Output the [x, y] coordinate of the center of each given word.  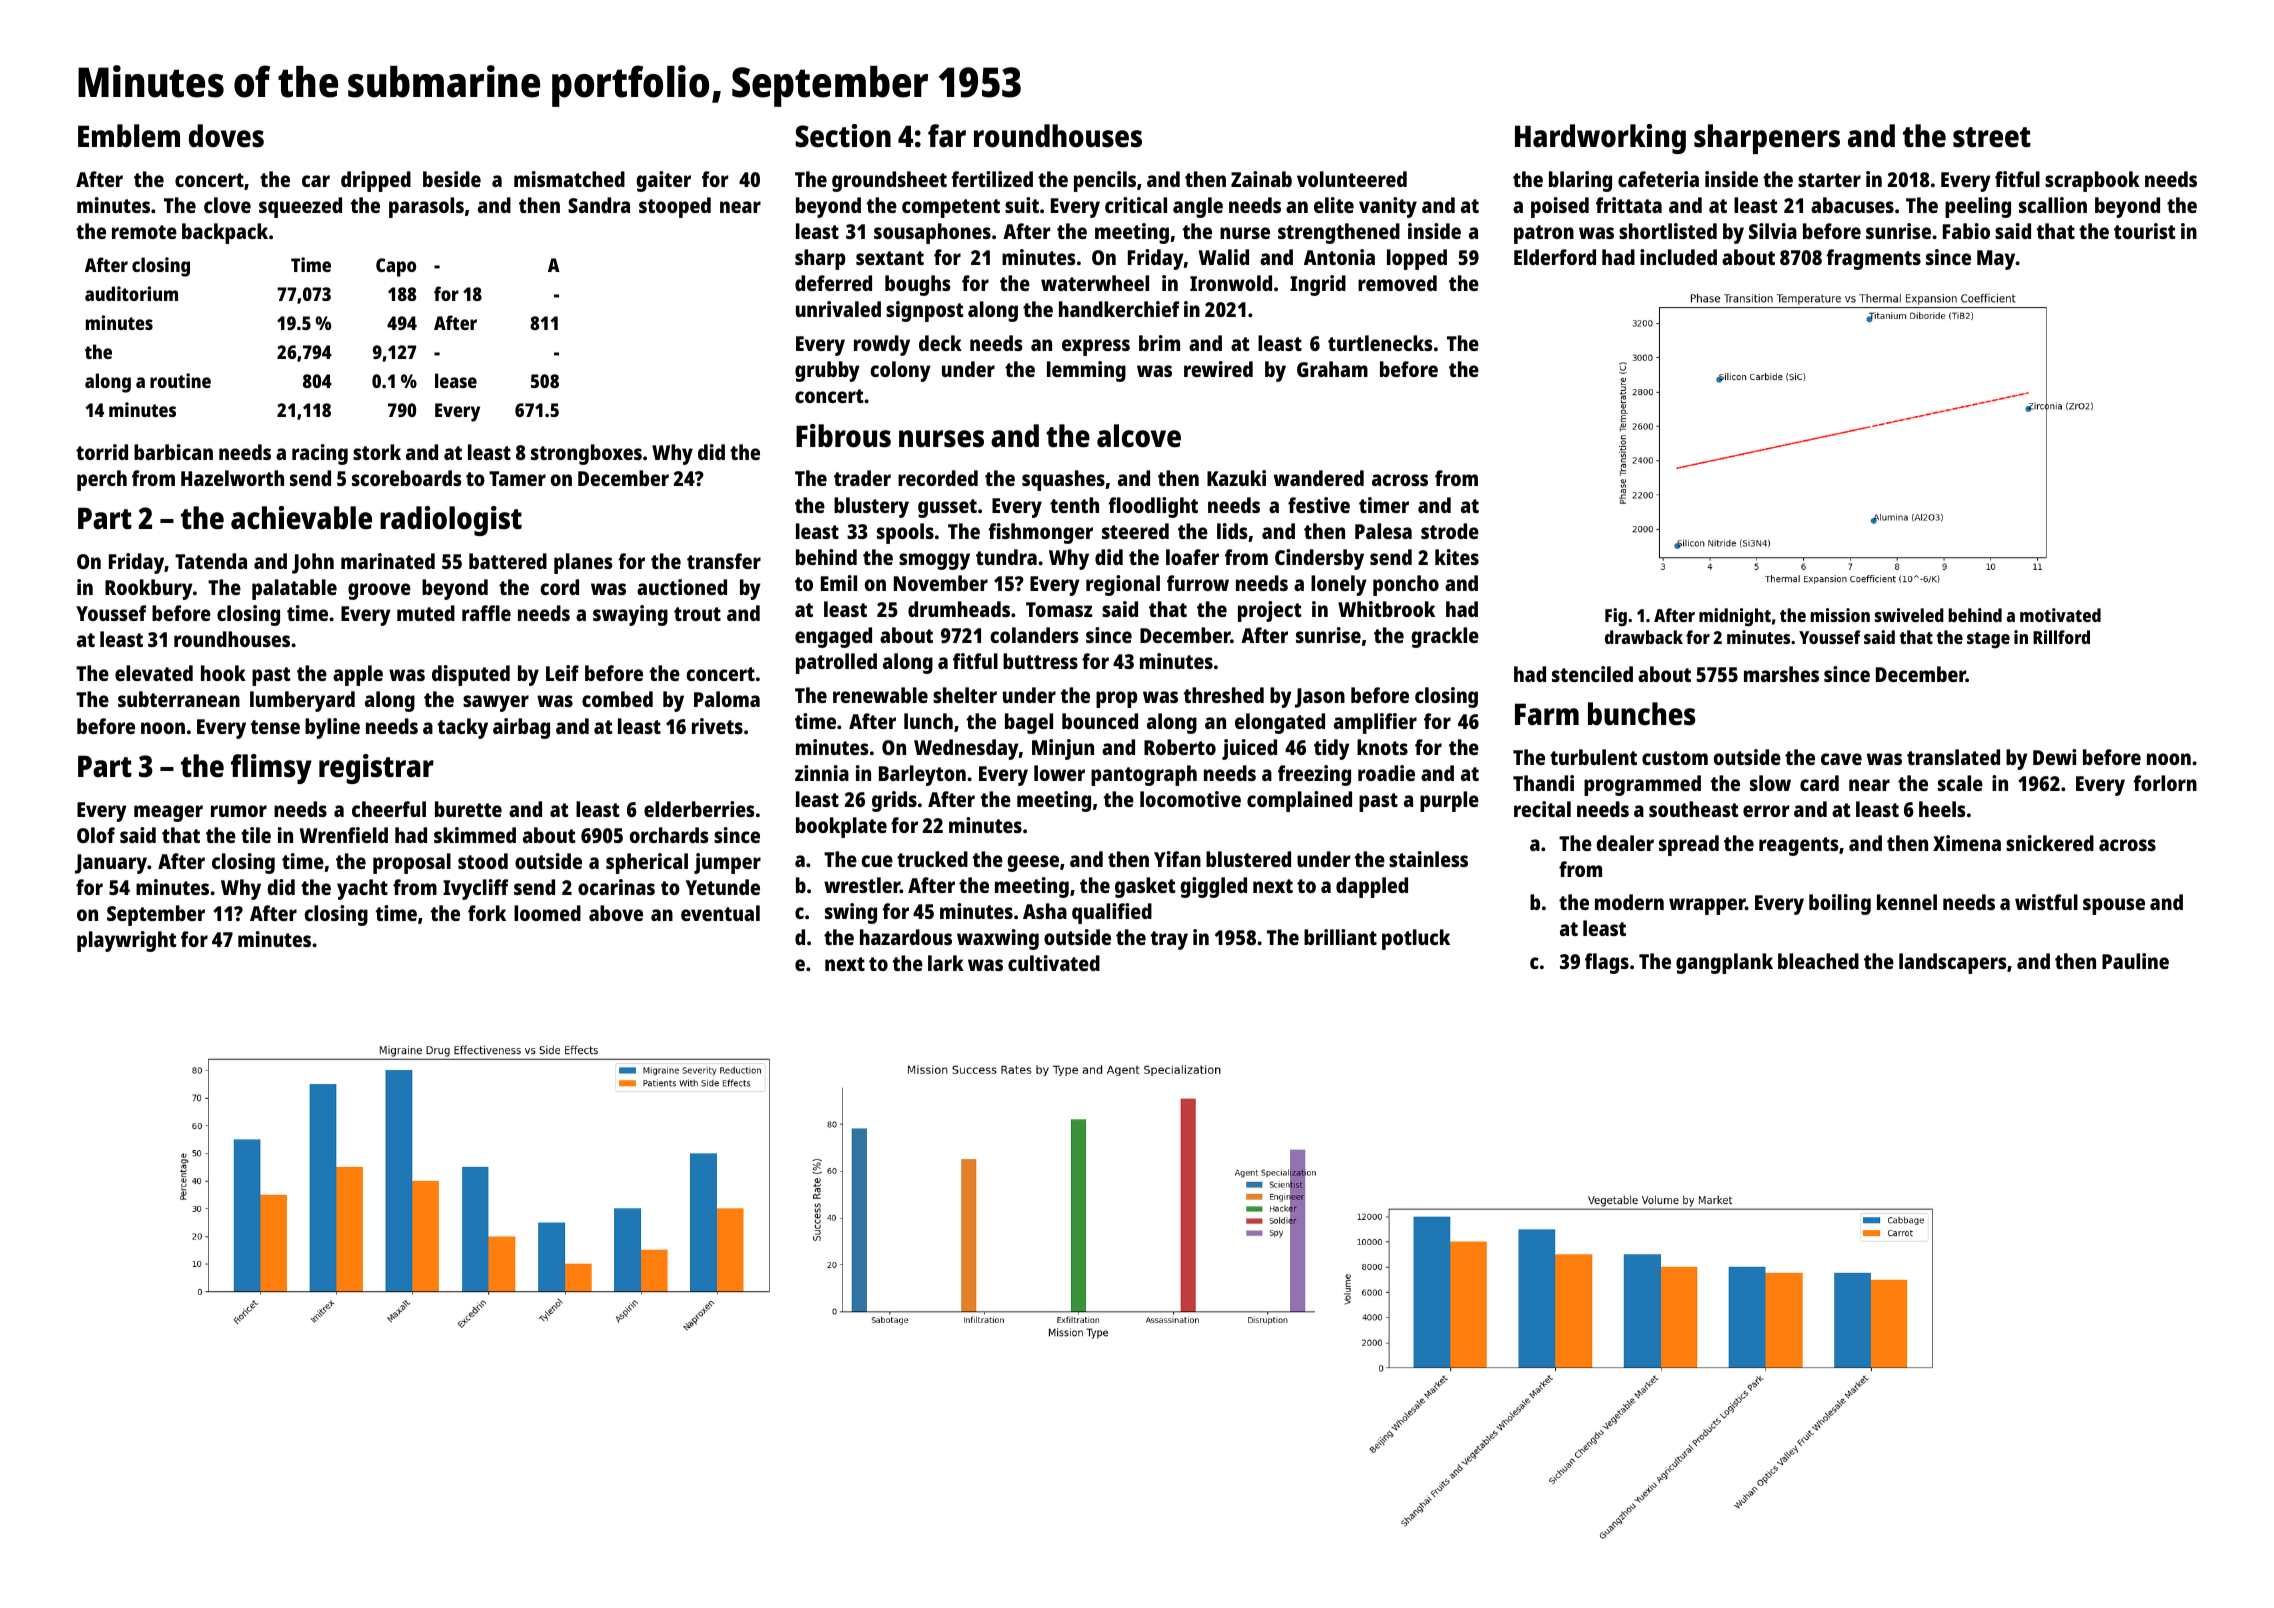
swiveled [1909, 615]
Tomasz [1059, 609]
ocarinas [616, 887]
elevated [154, 673]
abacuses [1852, 205]
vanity [1388, 207]
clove [227, 205]
